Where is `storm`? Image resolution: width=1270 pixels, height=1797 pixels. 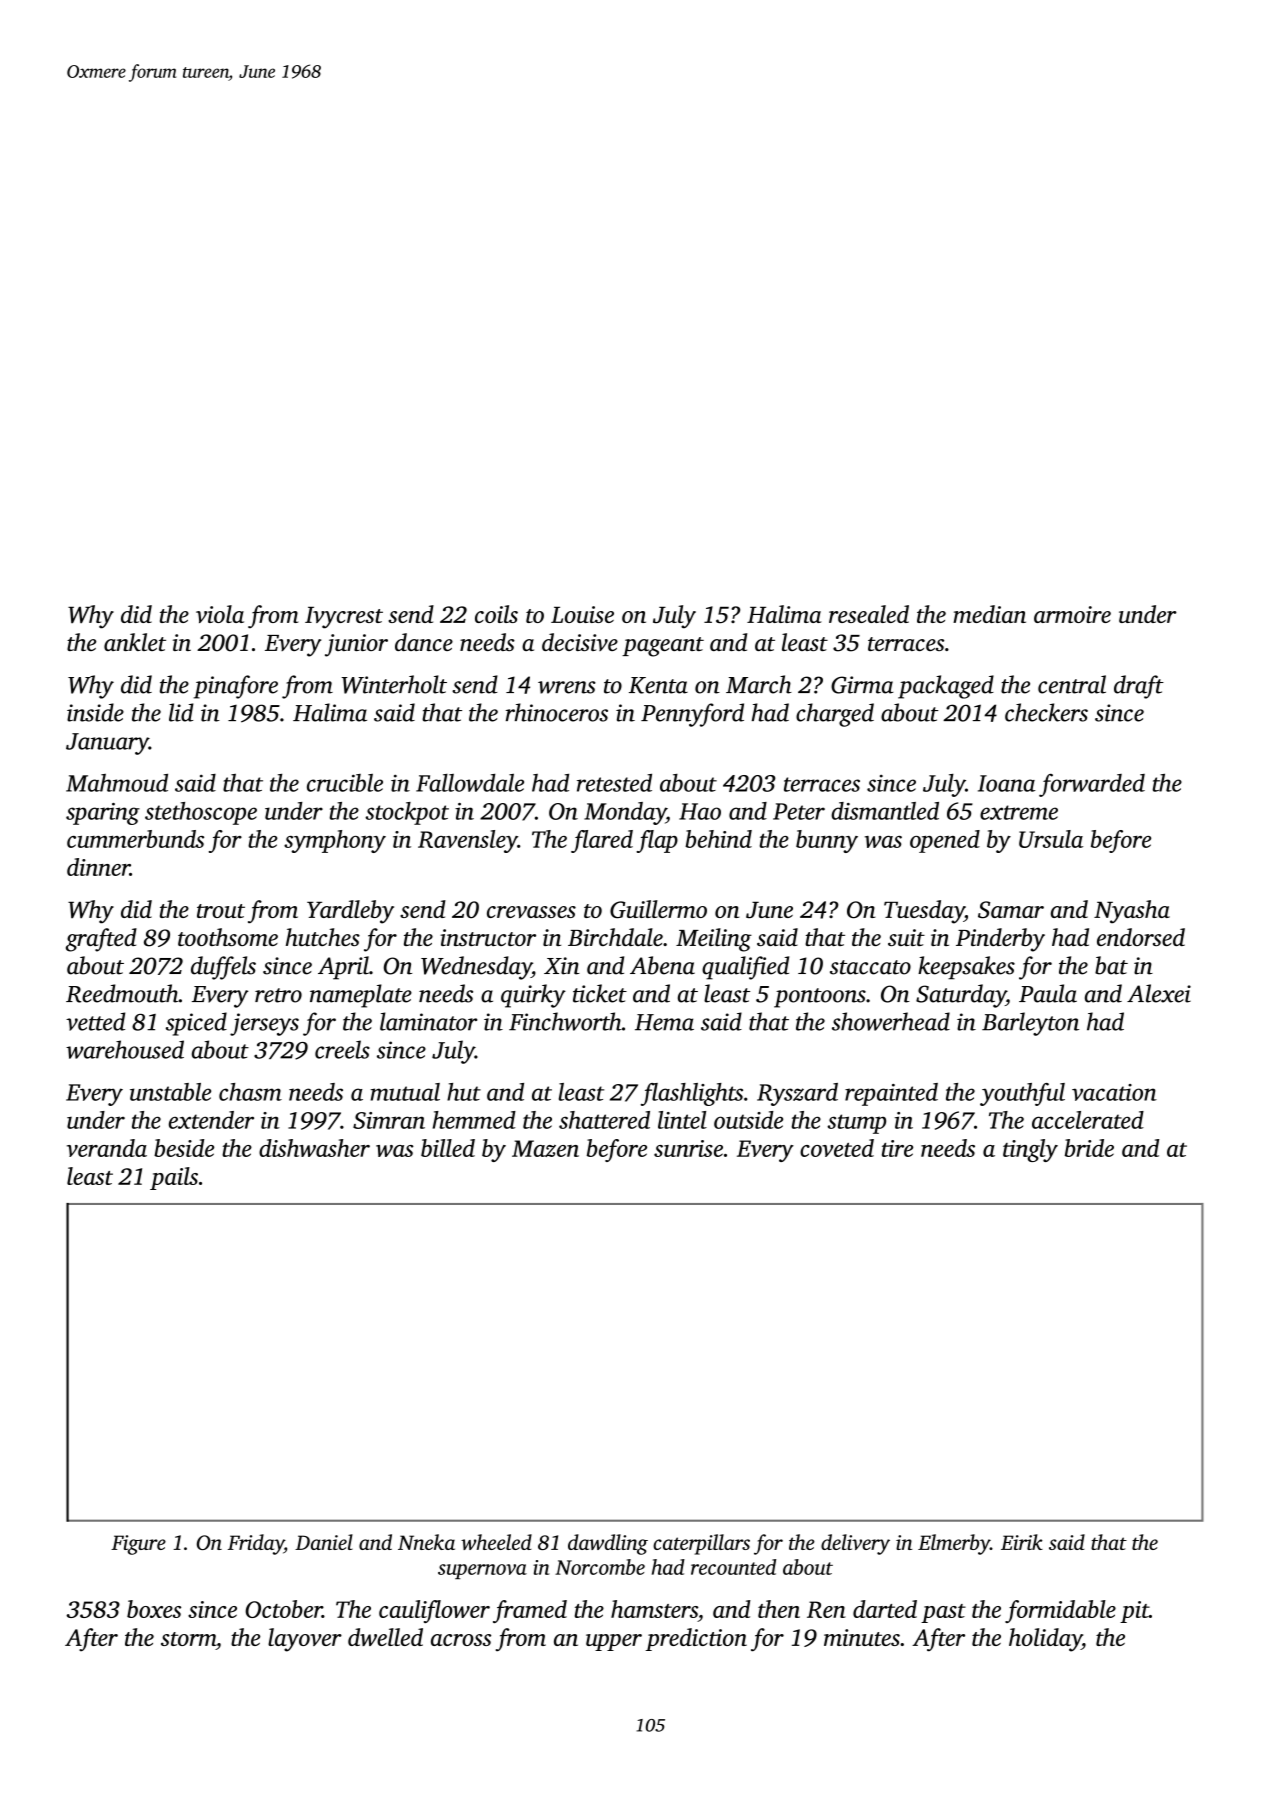 storm is located at coordinates (188, 1639).
